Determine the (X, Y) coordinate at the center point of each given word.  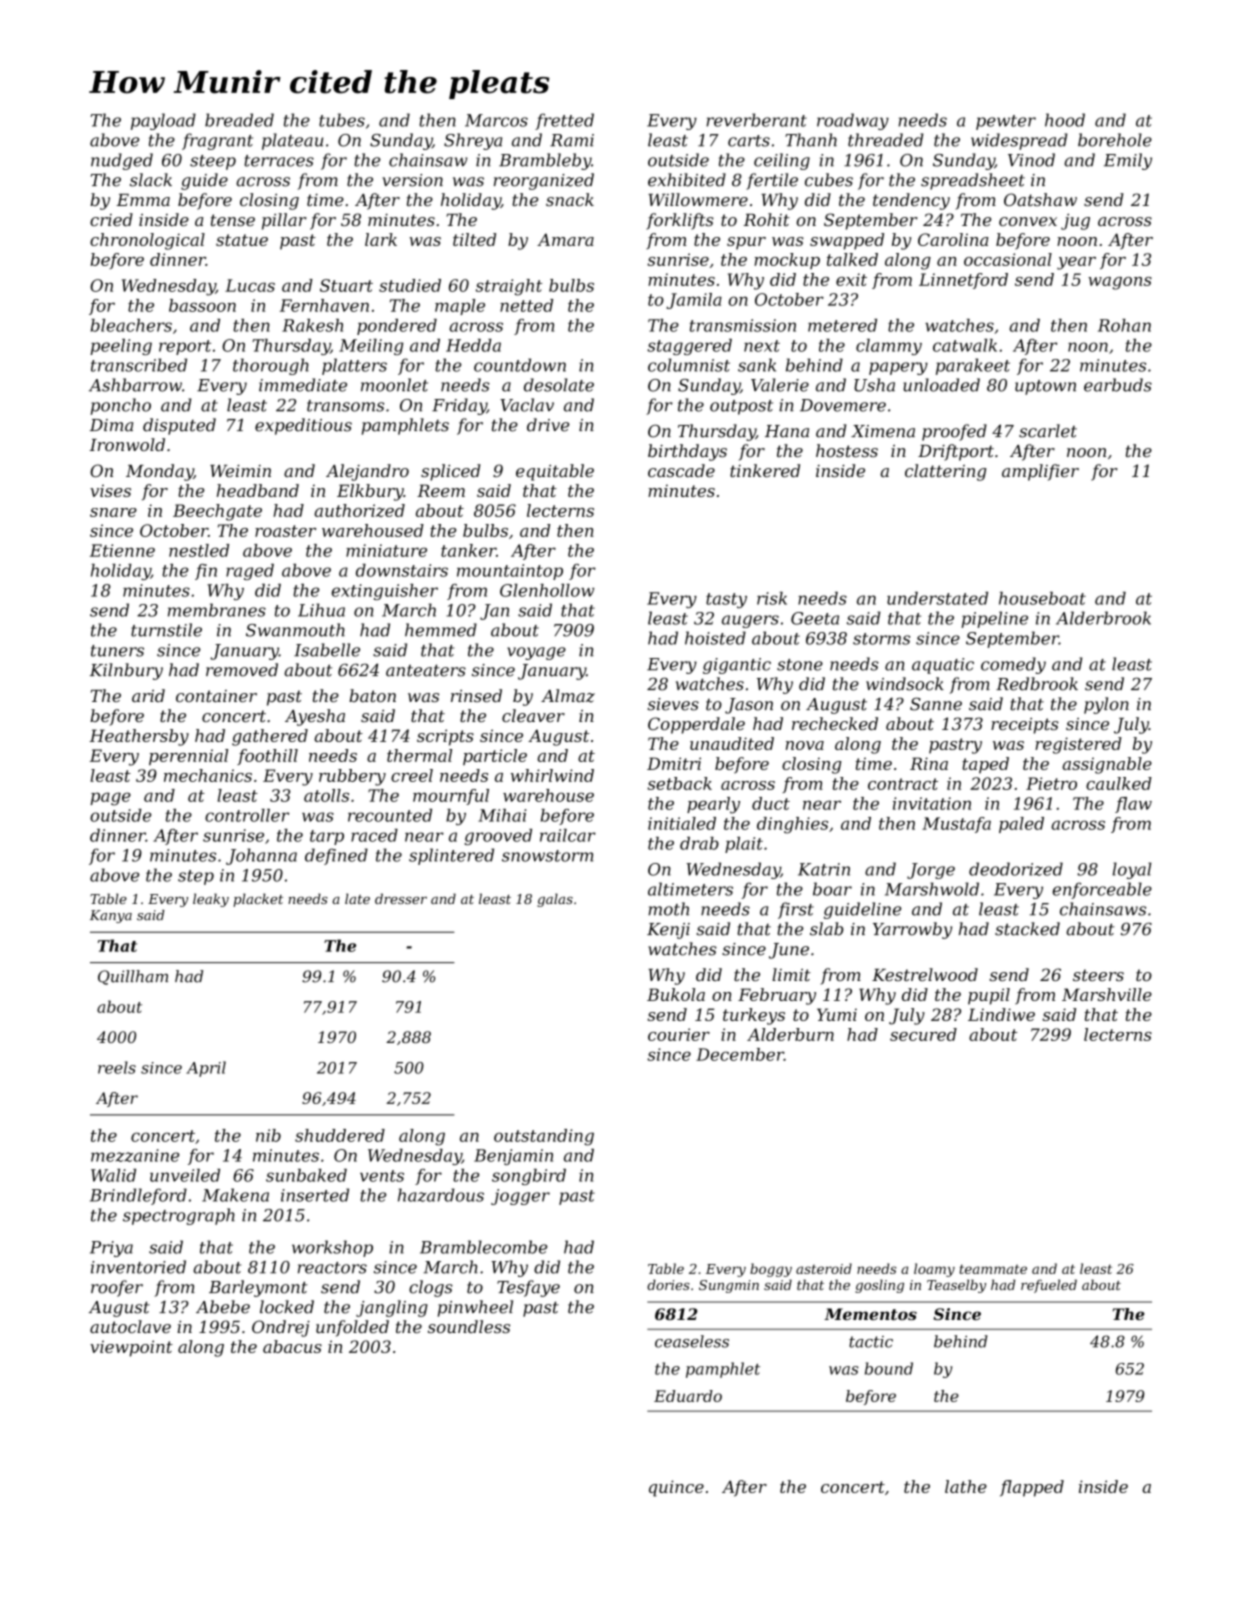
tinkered (765, 470)
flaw (1133, 805)
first (796, 910)
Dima (111, 425)
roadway (853, 121)
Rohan (1124, 325)
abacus (292, 1346)
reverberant (756, 120)
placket (258, 900)
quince (676, 1488)
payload (163, 121)
